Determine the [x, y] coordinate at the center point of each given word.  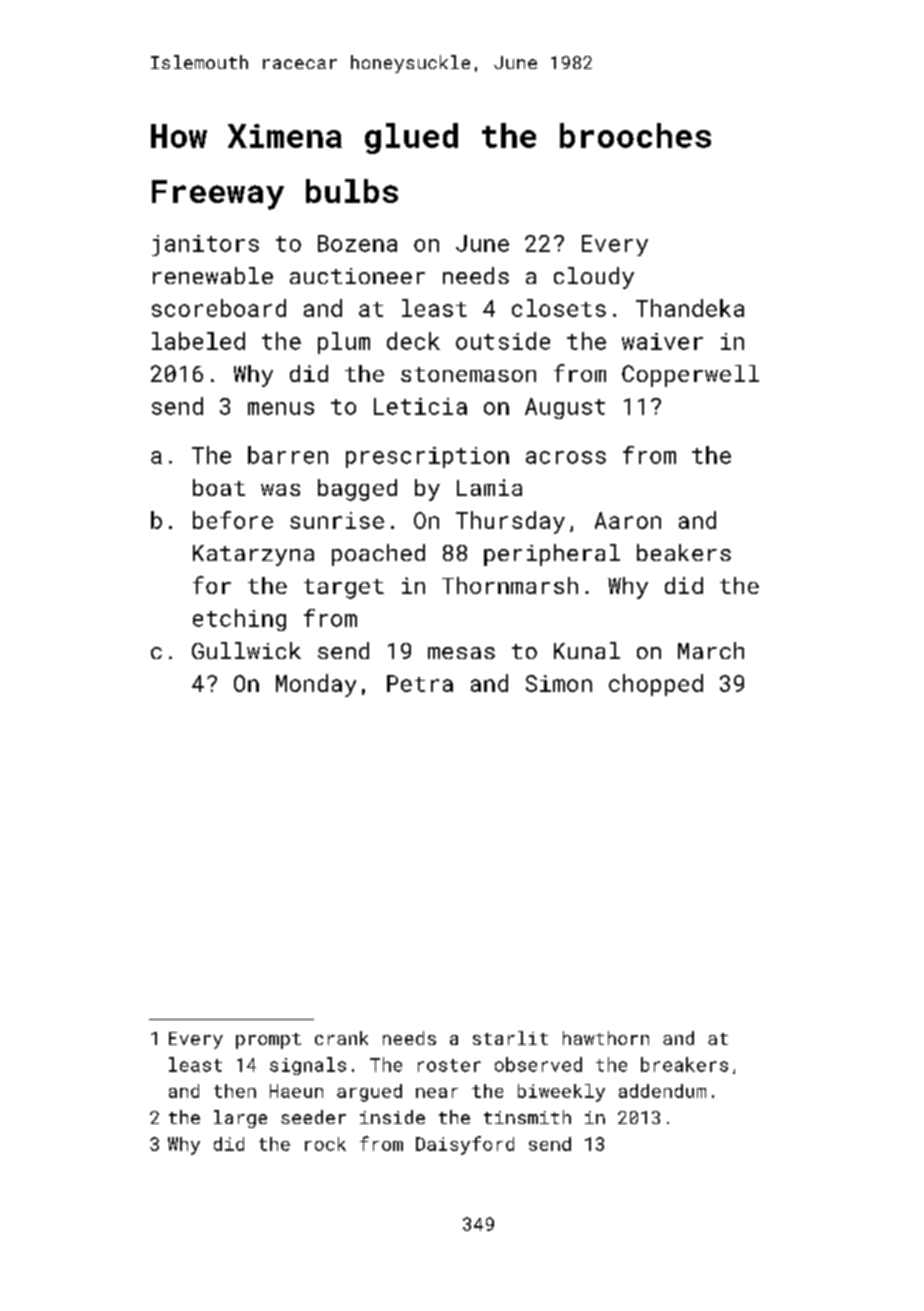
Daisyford [465, 1145]
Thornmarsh [510, 585]
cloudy [594, 278]
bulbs [352, 191]
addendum [662, 1091]
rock [325, 1144]
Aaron [628, 520]
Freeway [218, 195]
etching [239, 620]
